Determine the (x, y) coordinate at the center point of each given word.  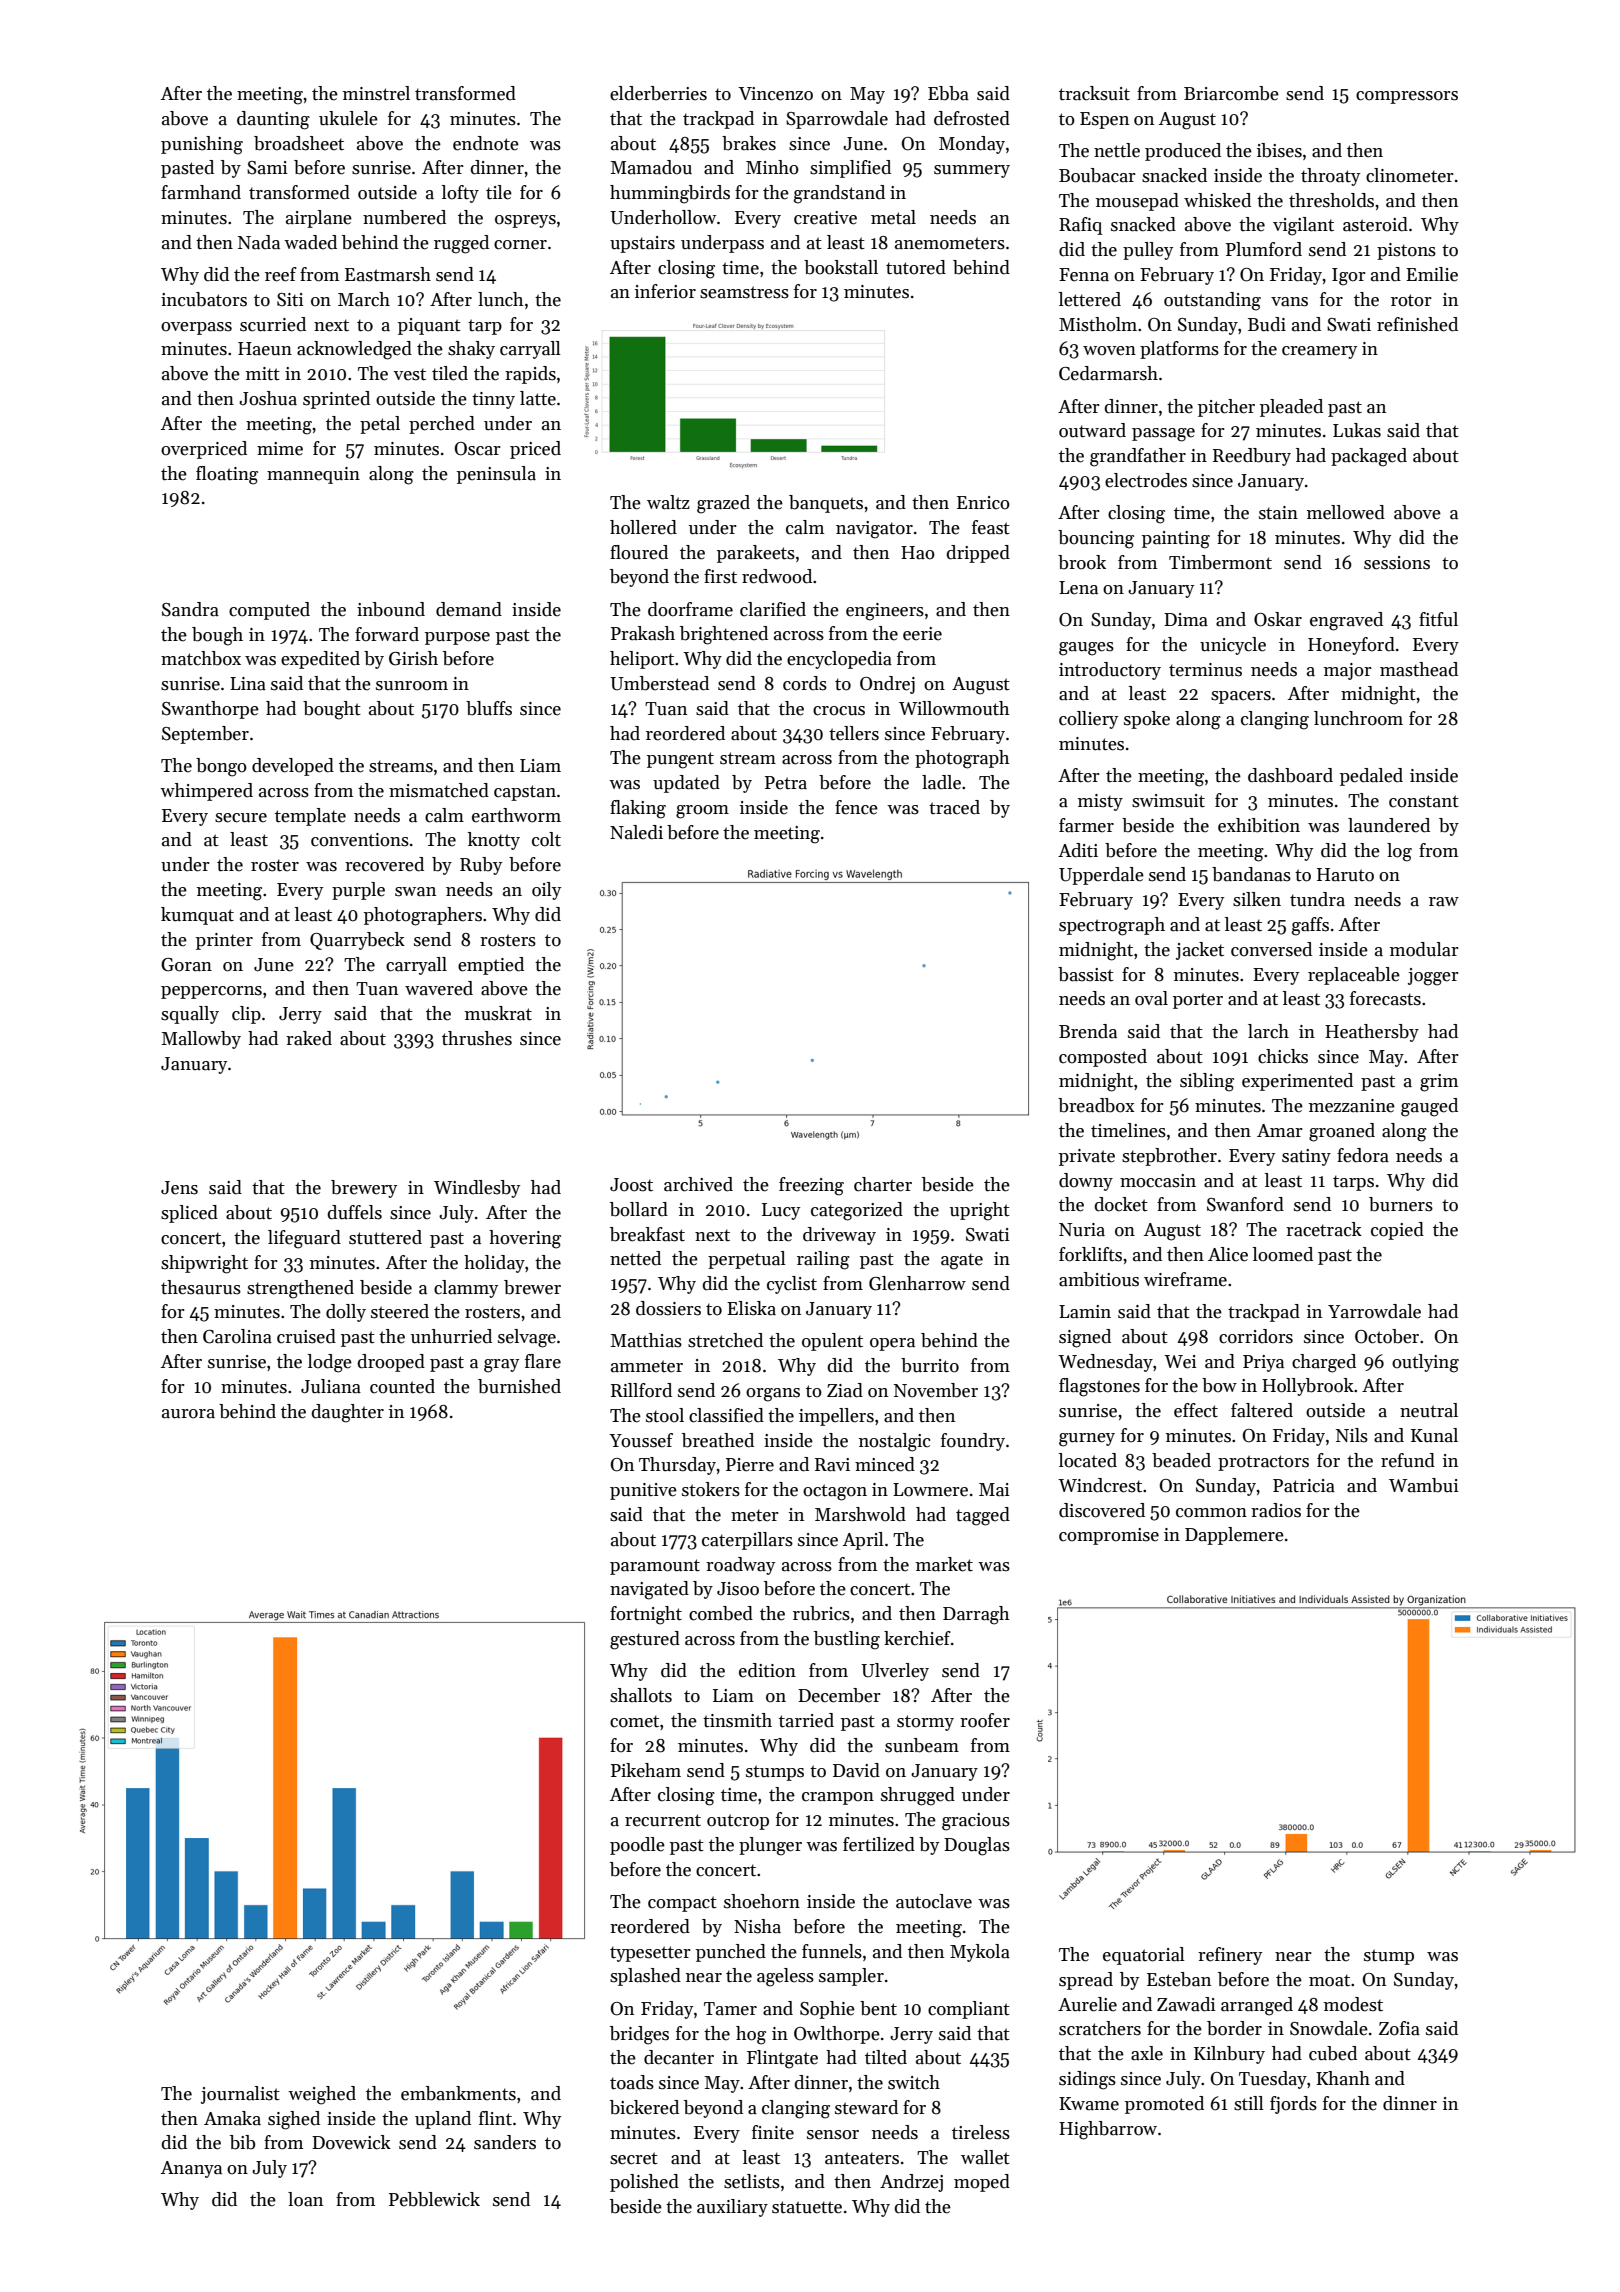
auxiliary (732, 2208)
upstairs (642, 244)
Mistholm (1098, 324)
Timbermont (1220, 562)
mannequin (313, 475)
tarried (806, 1720)
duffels (354, 1212)
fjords (1293, 2105)
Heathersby (1372, 1033)
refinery (1230, 1956)
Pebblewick (434, 2199)
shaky (471, 350)
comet (634, 1721)
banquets (826, 504)
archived (698, 1184)
